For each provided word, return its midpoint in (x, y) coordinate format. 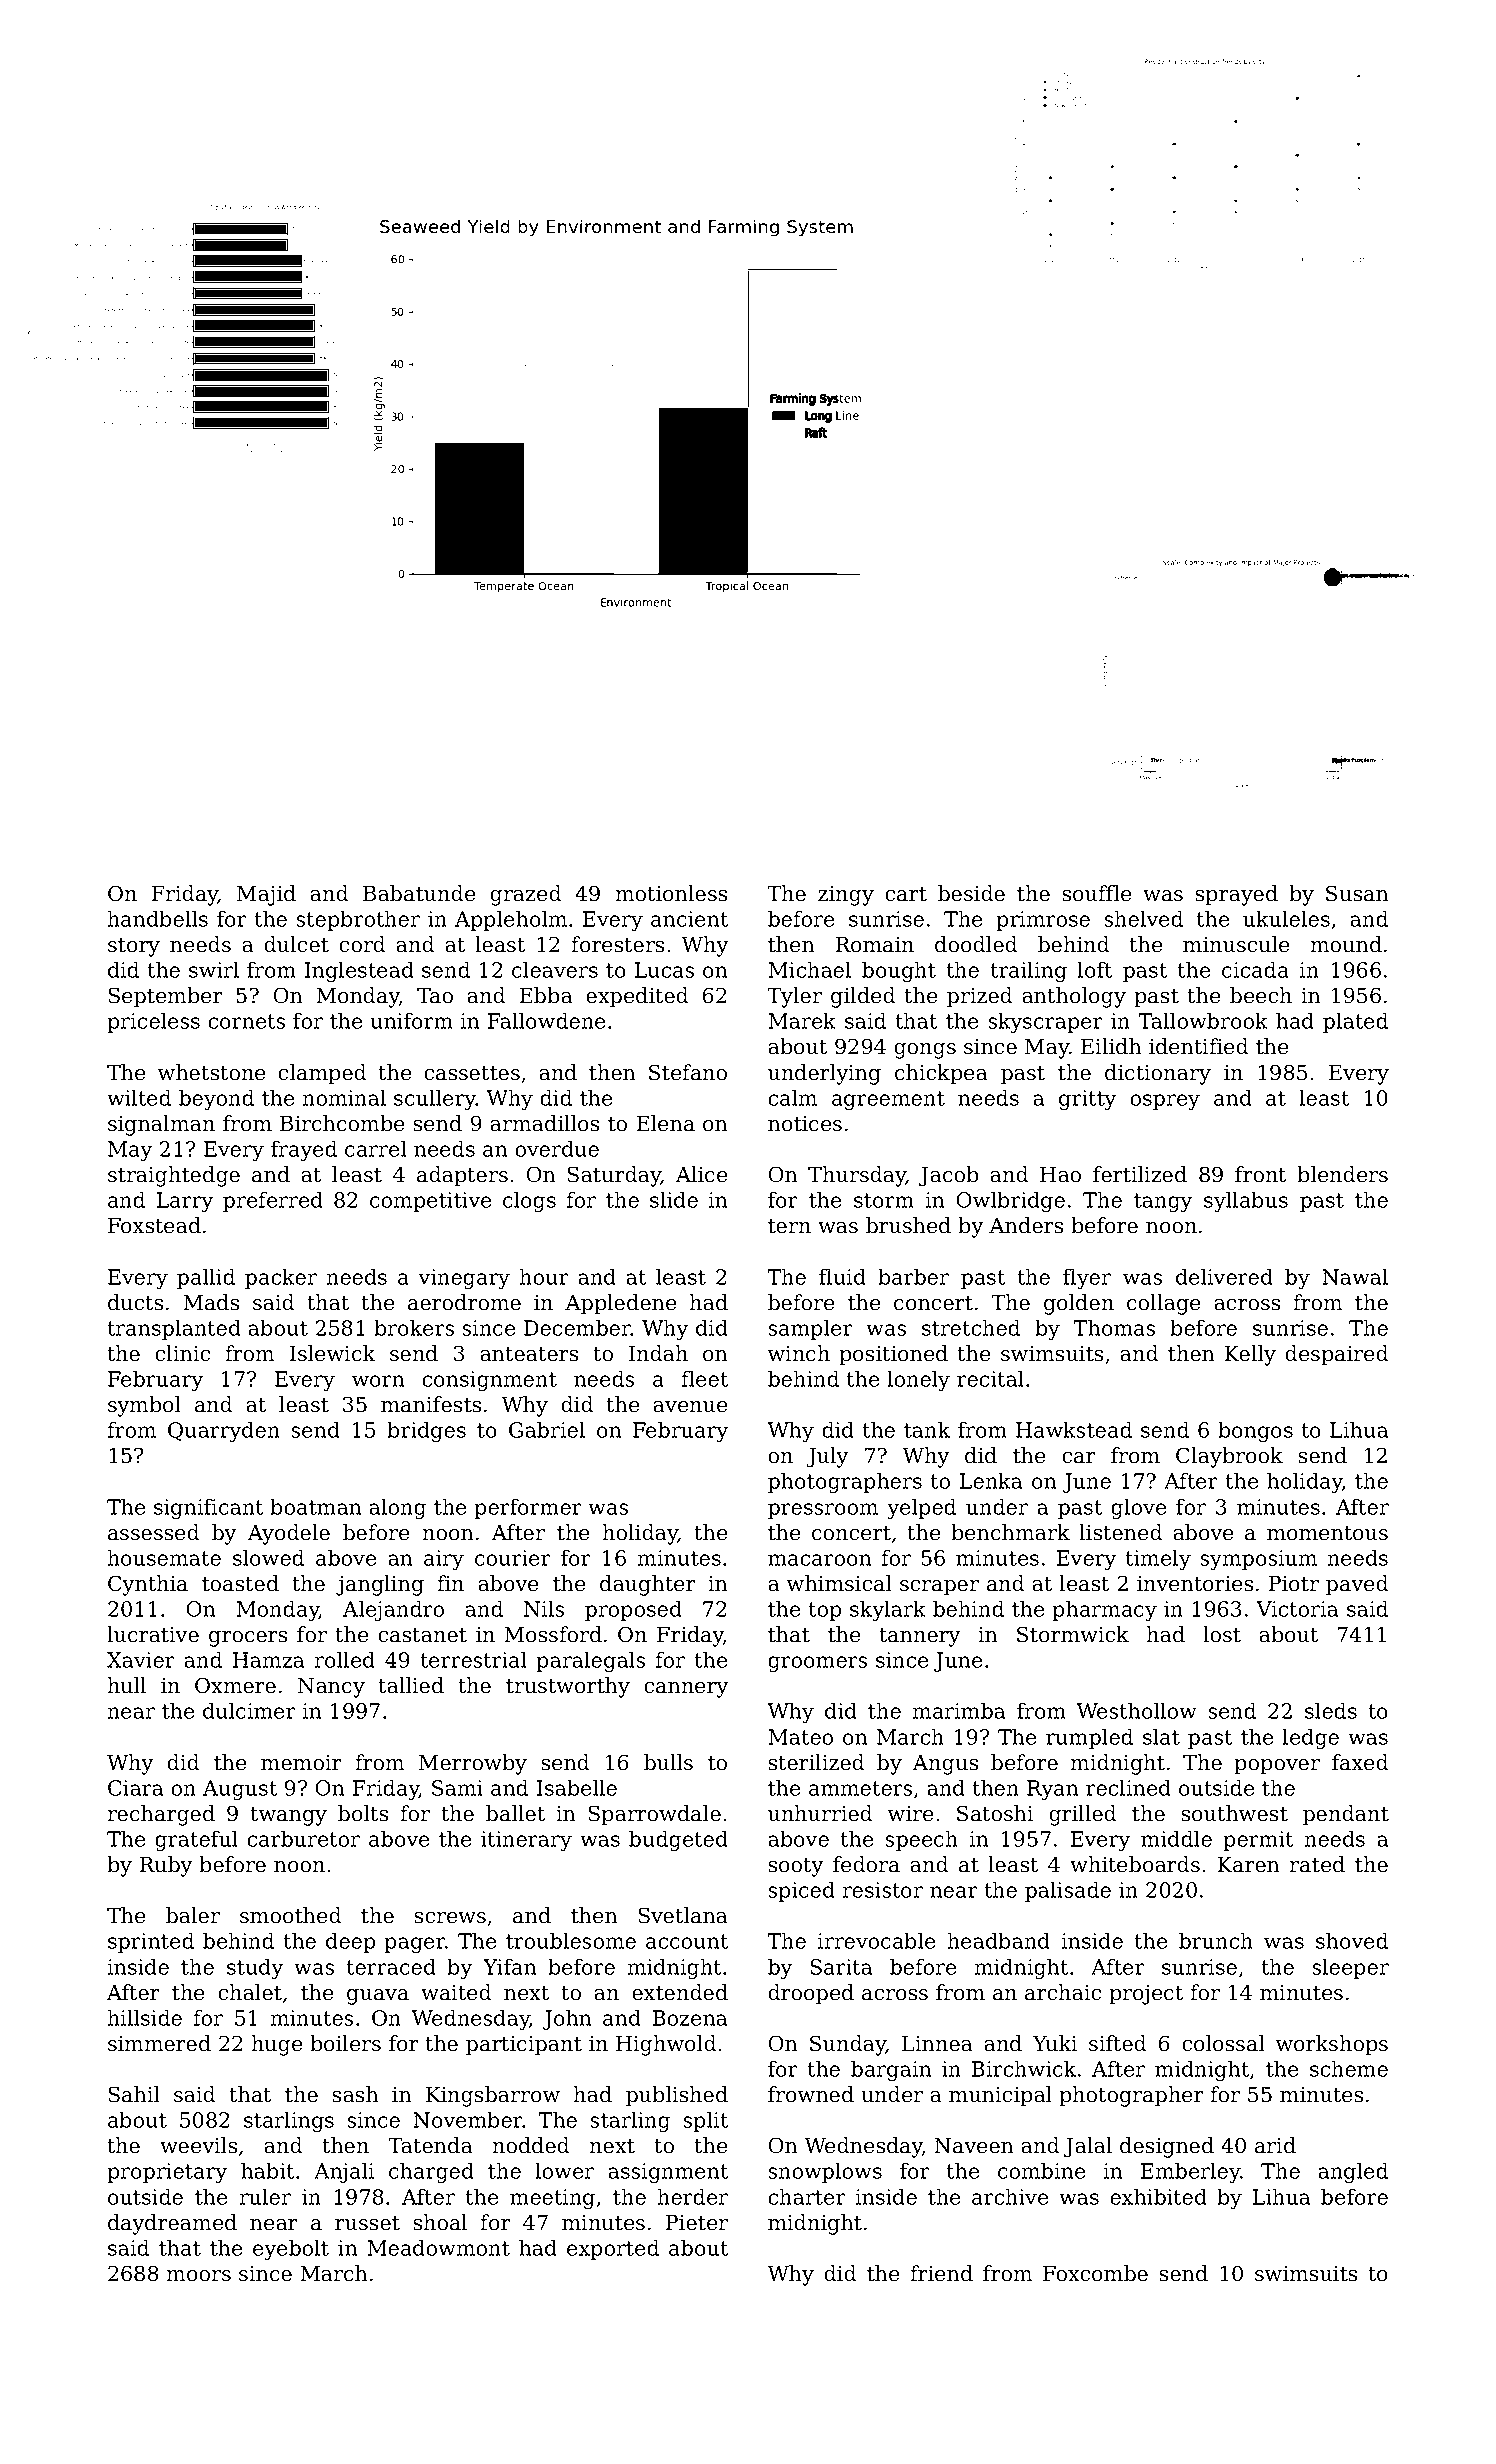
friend (941, 2273)
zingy (846, 896)
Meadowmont (438, 2247)
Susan (1357, 893)
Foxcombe (1095, 2273)
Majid (266, 895)
